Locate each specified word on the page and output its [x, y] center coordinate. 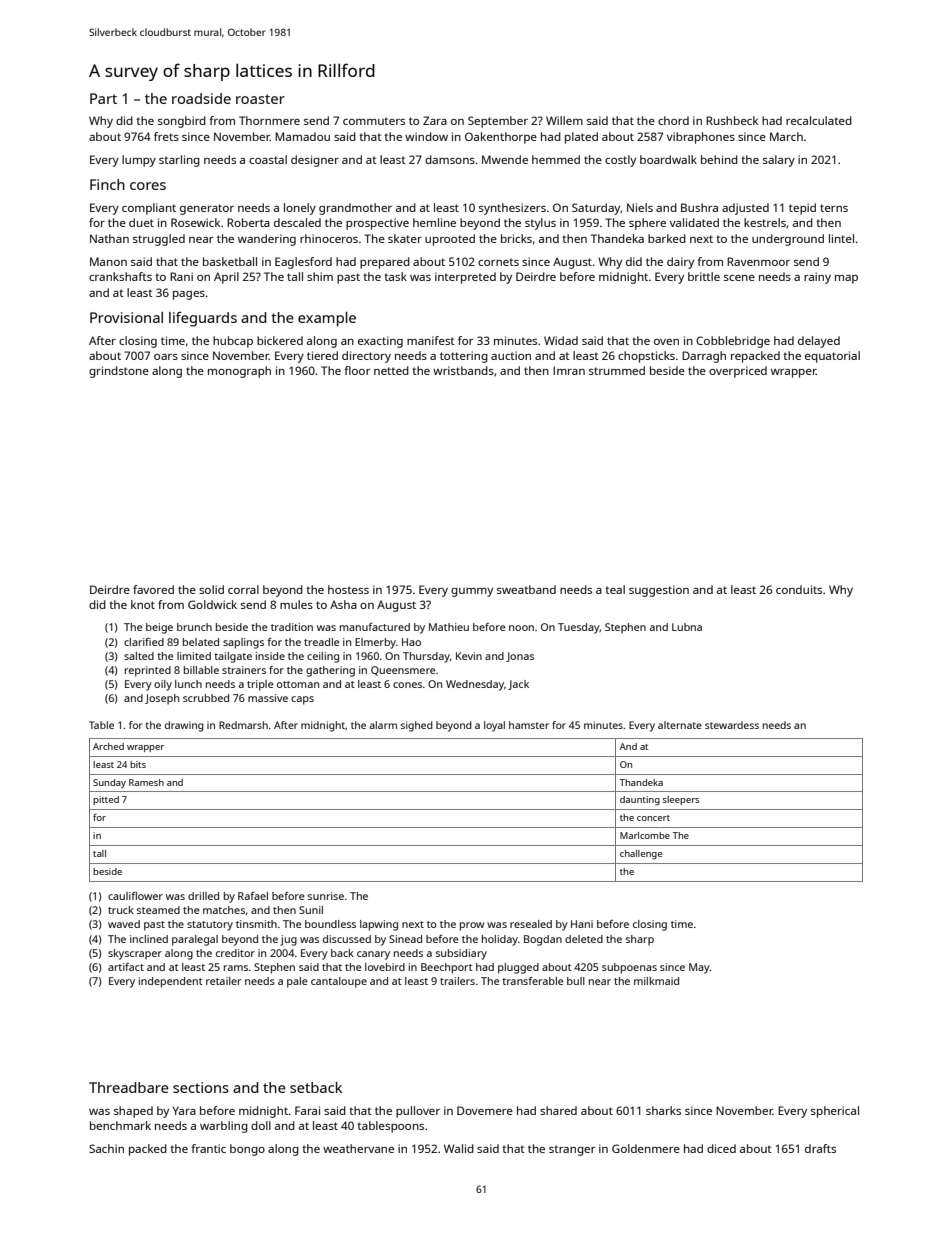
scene [739, 278]
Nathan [109, 238]
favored [153, 589]
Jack [518, 685]
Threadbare [129, 1087]
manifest [431, 340]
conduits [799, 589]
